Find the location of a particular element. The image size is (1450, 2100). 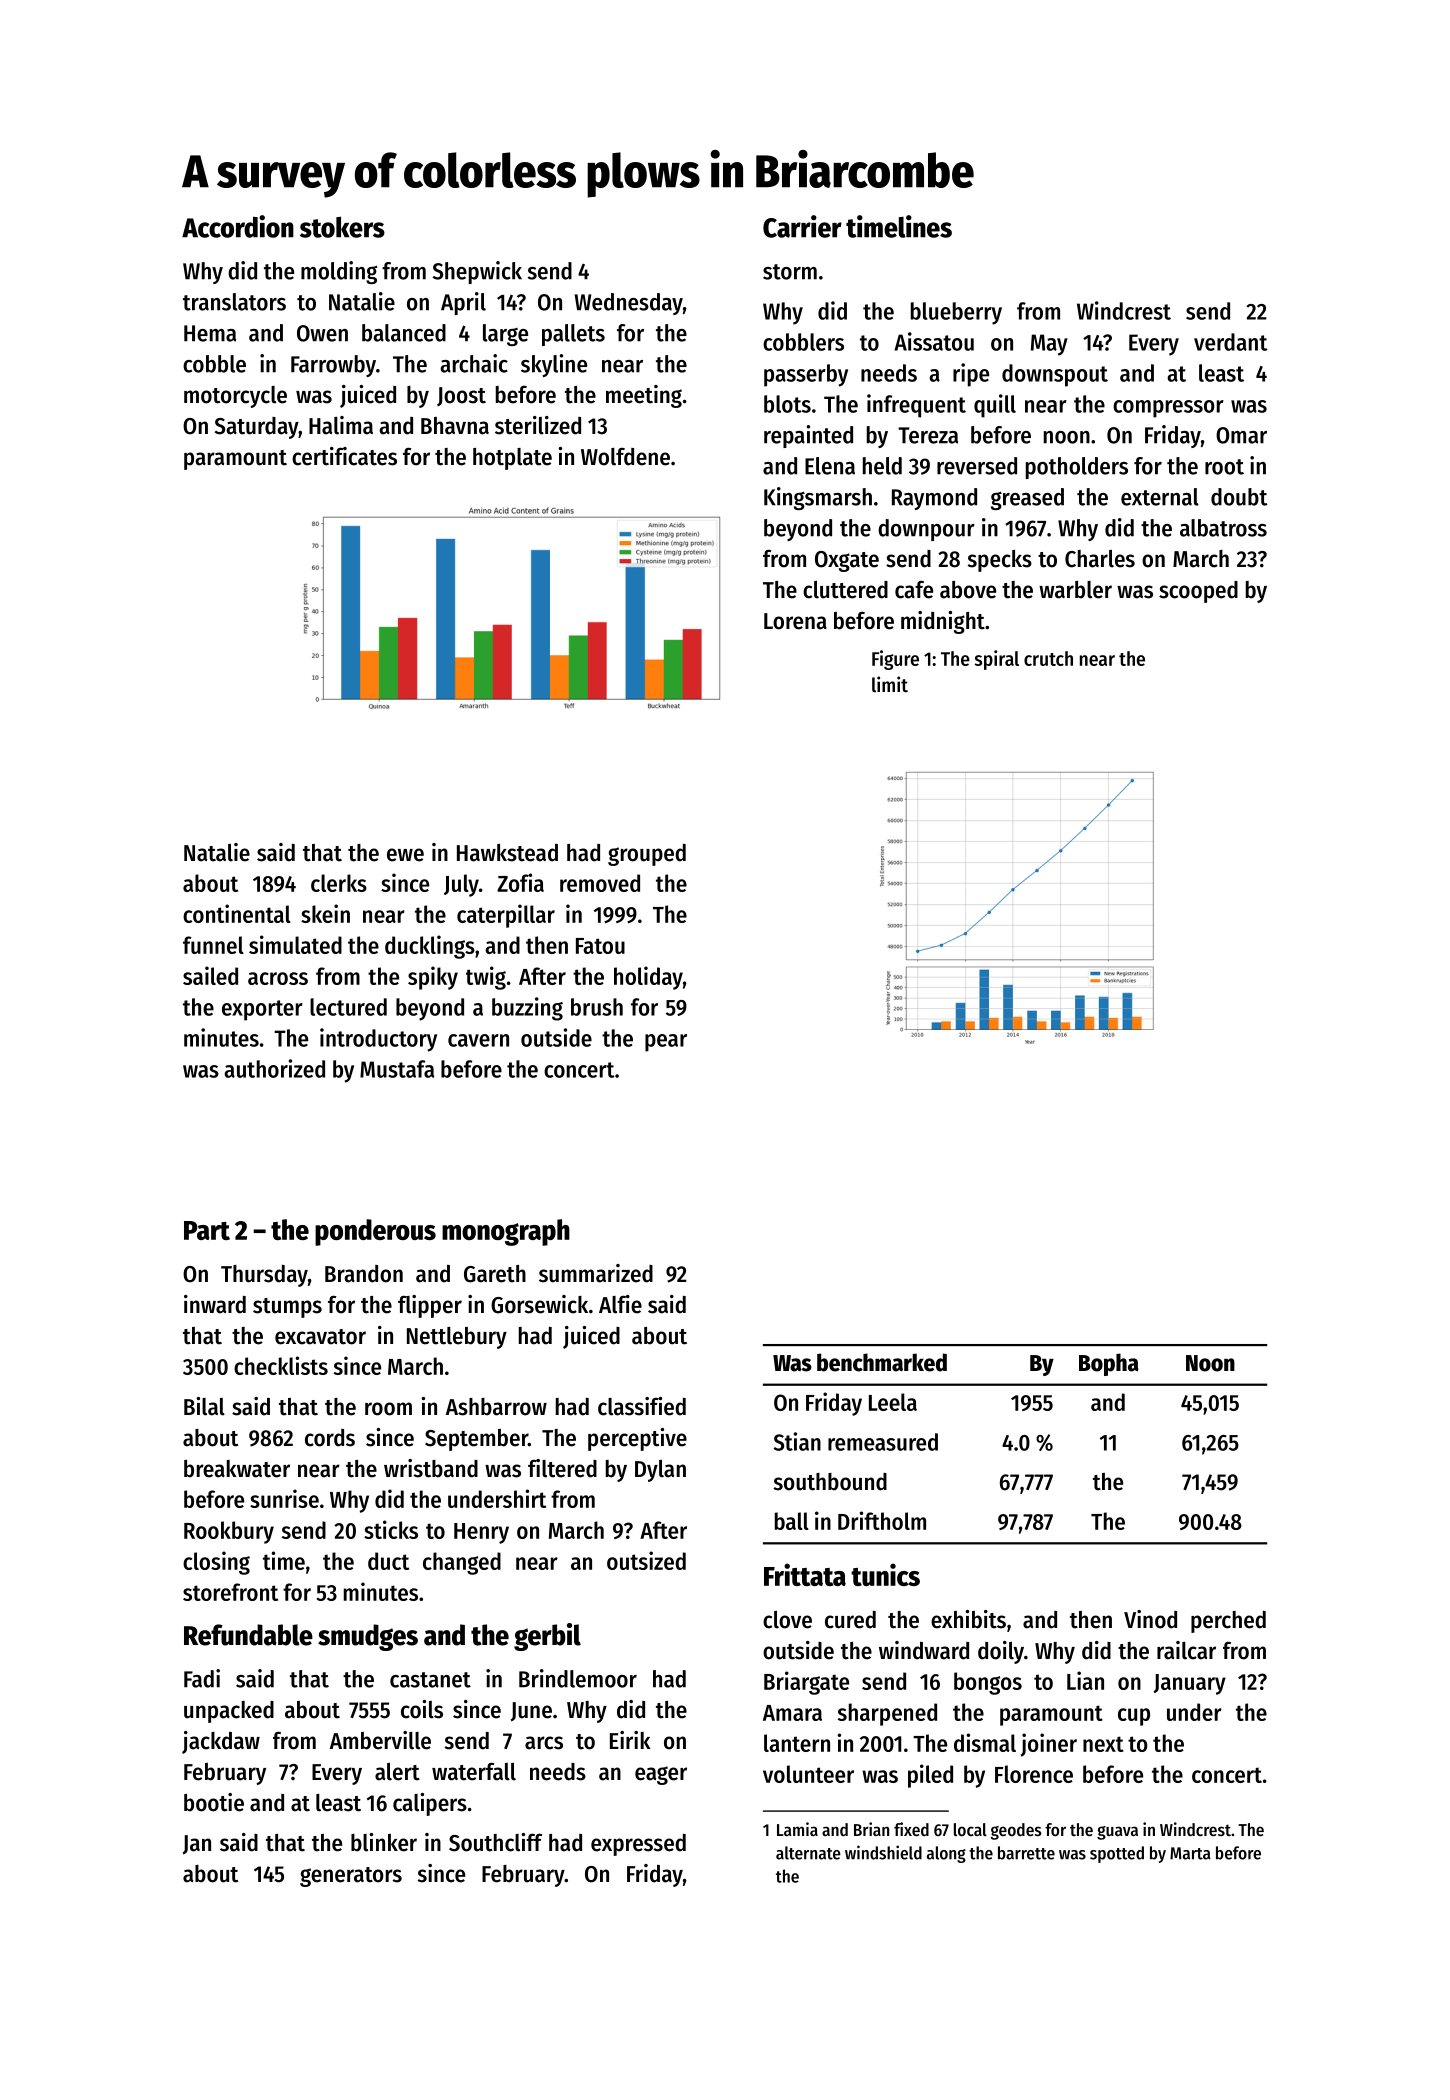

monograph is located at coordinates (506, 1232).
